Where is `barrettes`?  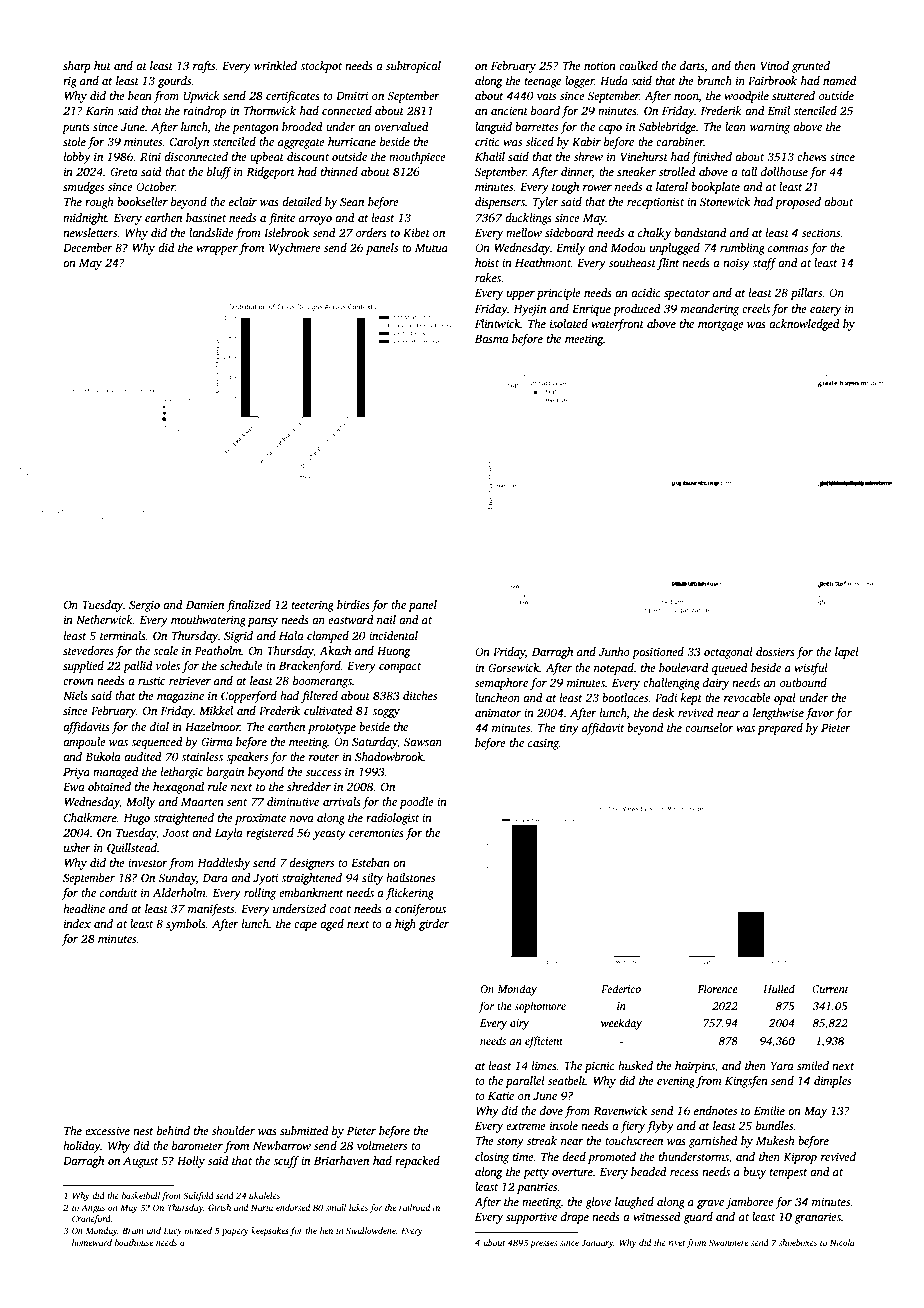
barrettes is located at coordinates (536, 126).
